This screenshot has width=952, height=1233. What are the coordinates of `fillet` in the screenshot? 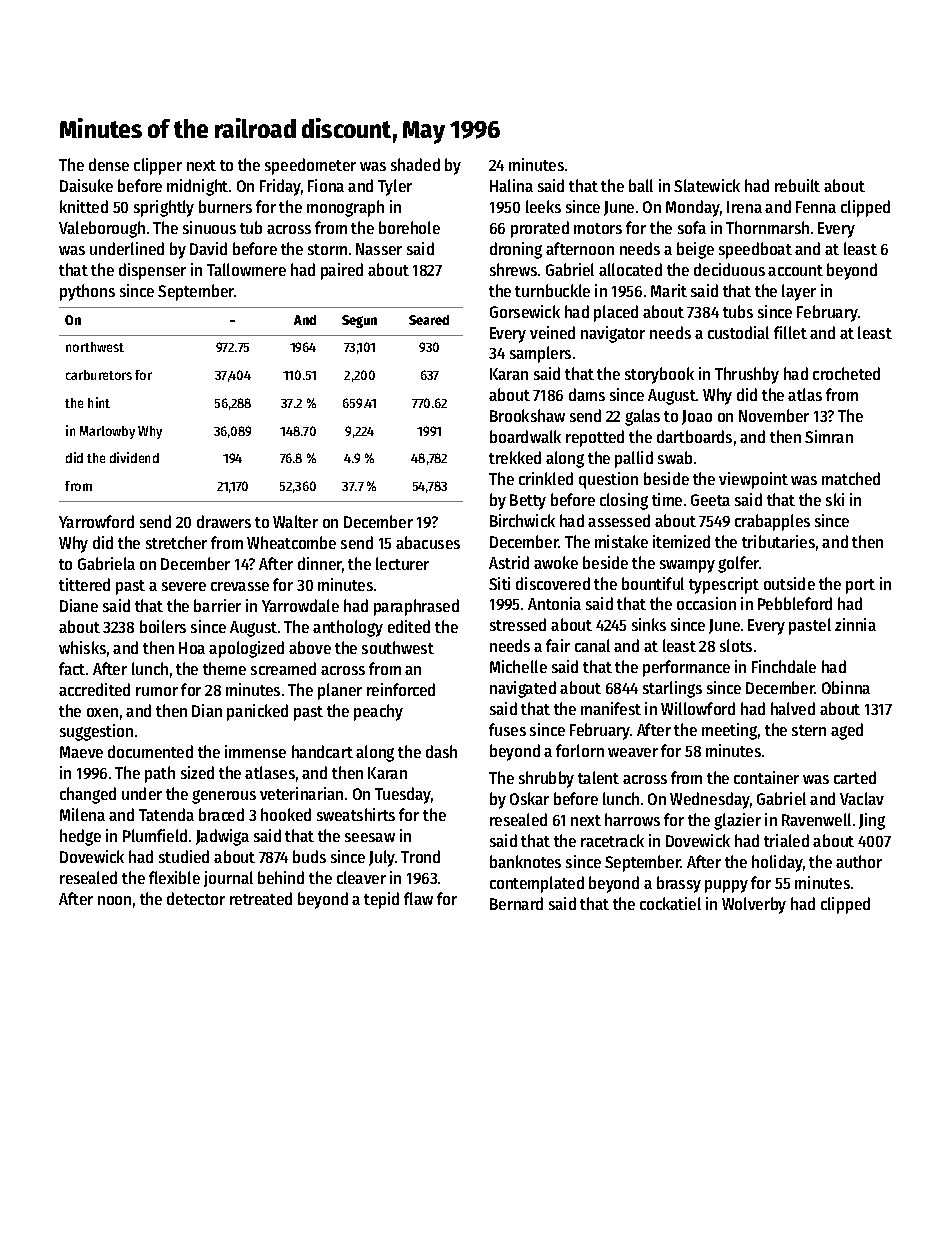 It's located at (790, 332).
